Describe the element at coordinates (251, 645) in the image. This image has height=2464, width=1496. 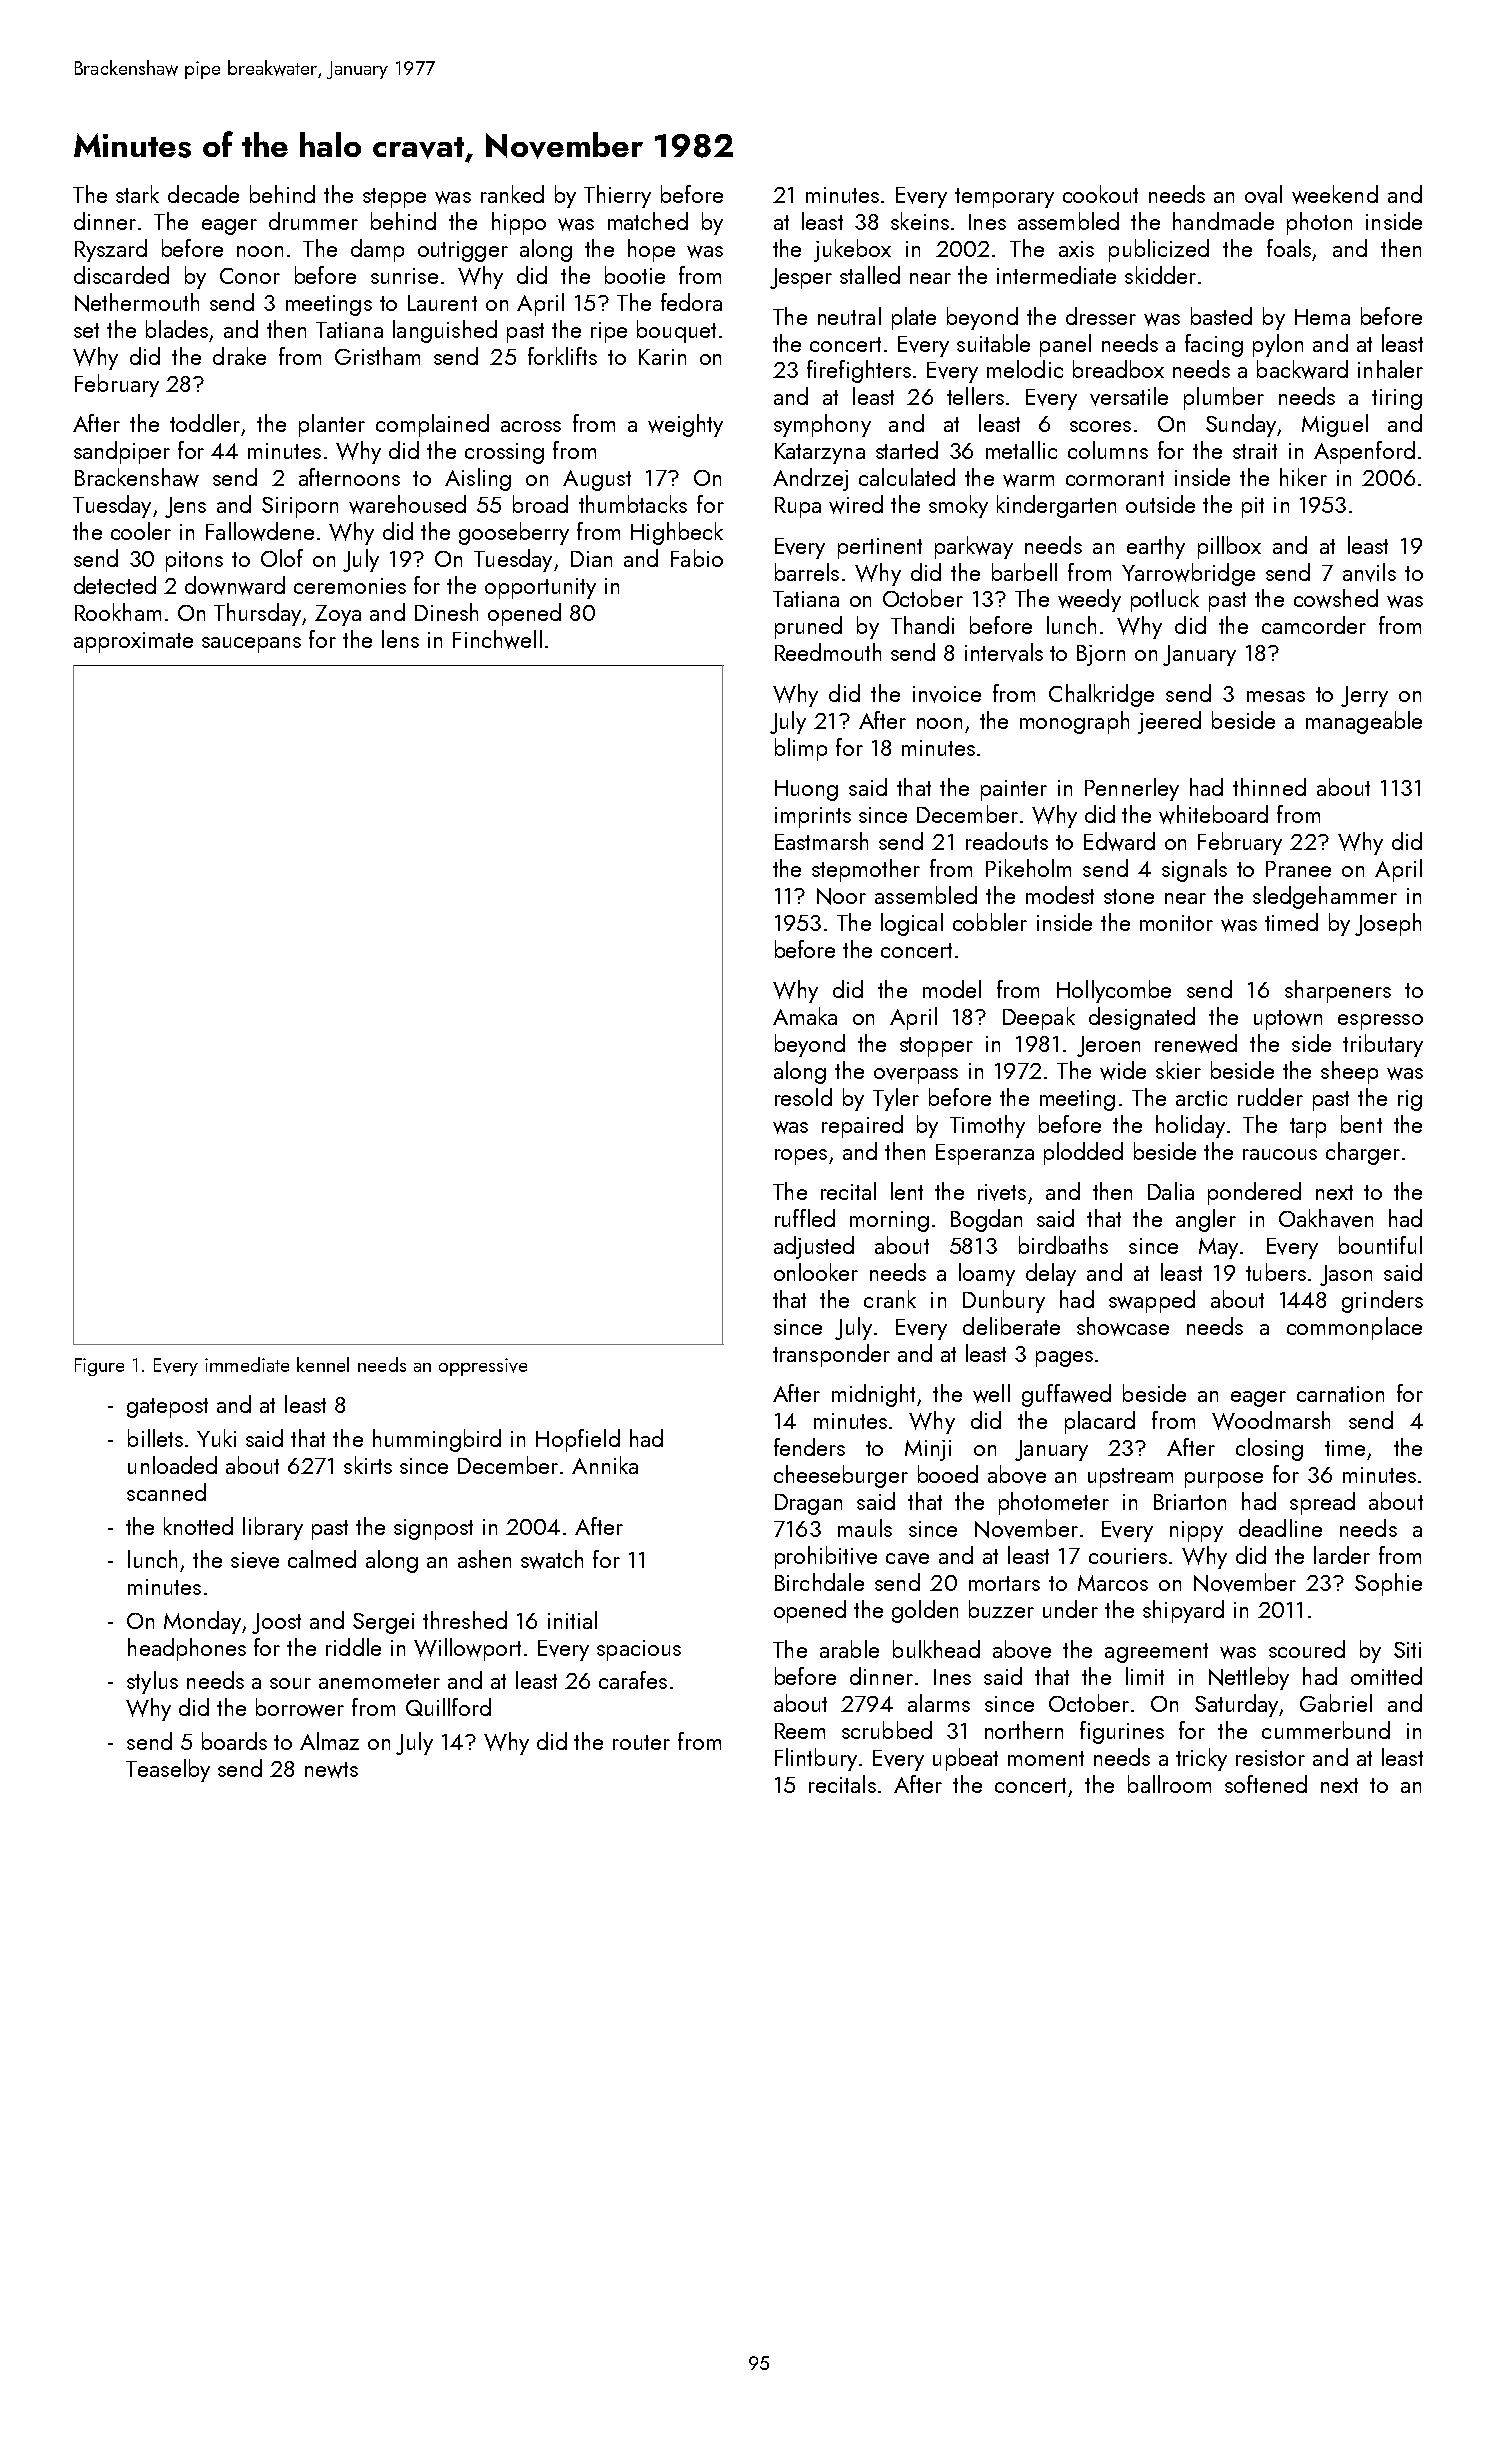
I see `saucepans` at that location.
